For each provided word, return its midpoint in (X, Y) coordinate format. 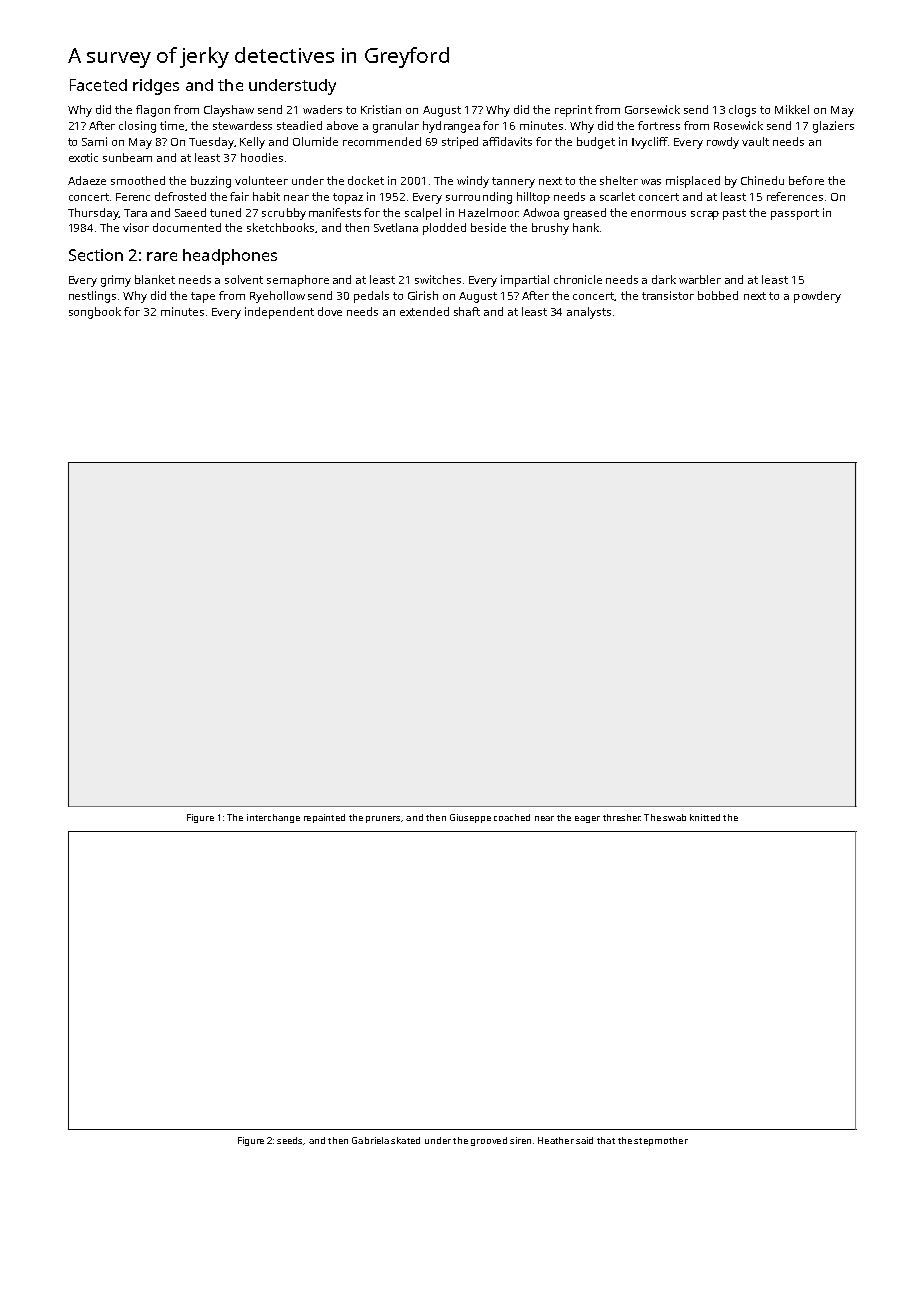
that (606, 1140)
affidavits (507, 141)
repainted (324, 818)
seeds (290, 1141)
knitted (705, 817)
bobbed (718, 295)
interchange (273, 818)
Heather (556, 1140)
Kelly (252, 143)
